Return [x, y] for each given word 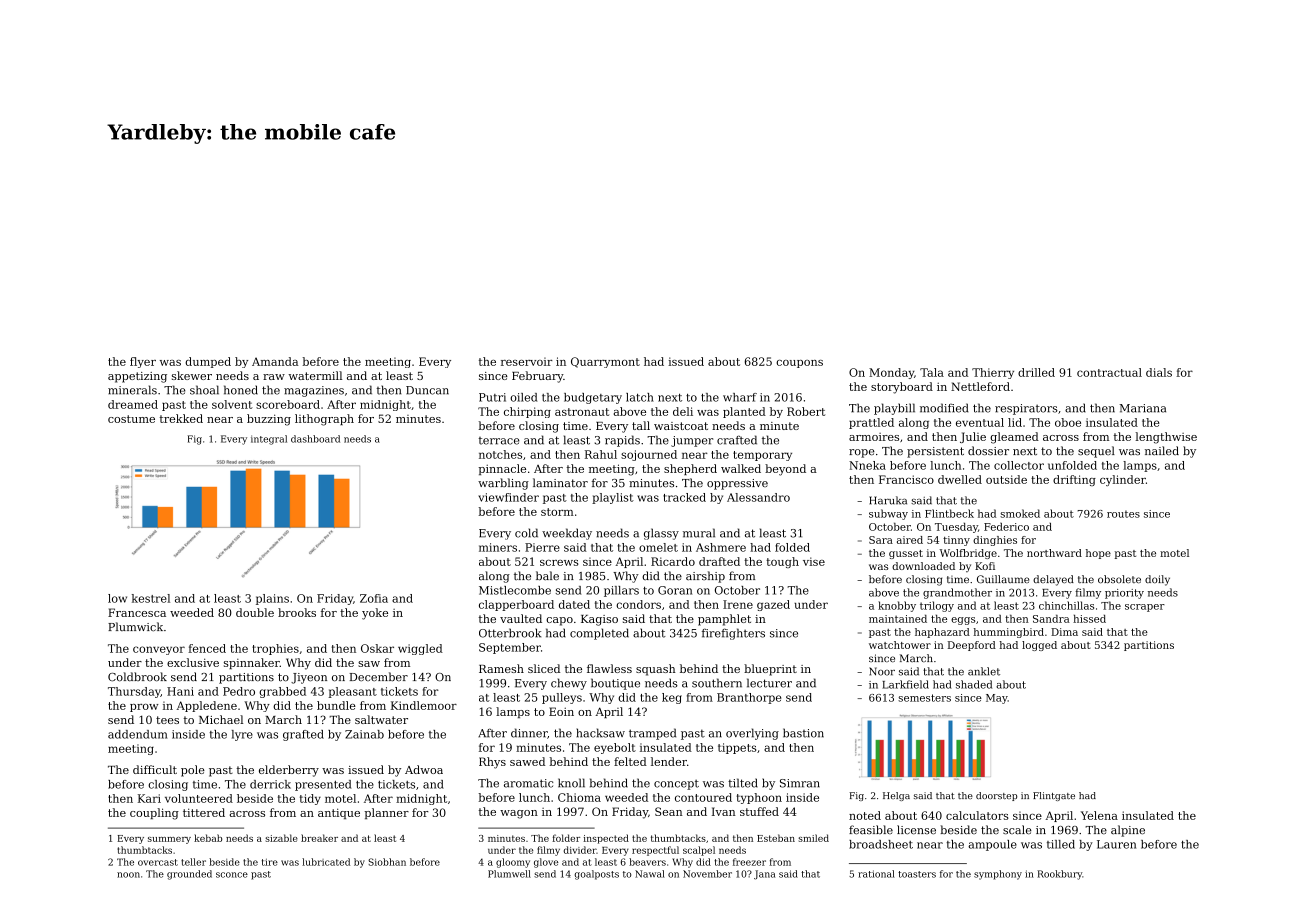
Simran [800, 783]
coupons [799, 364]
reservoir [527, 361]
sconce [232, 875]
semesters [924, 698]
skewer [192, 375]
